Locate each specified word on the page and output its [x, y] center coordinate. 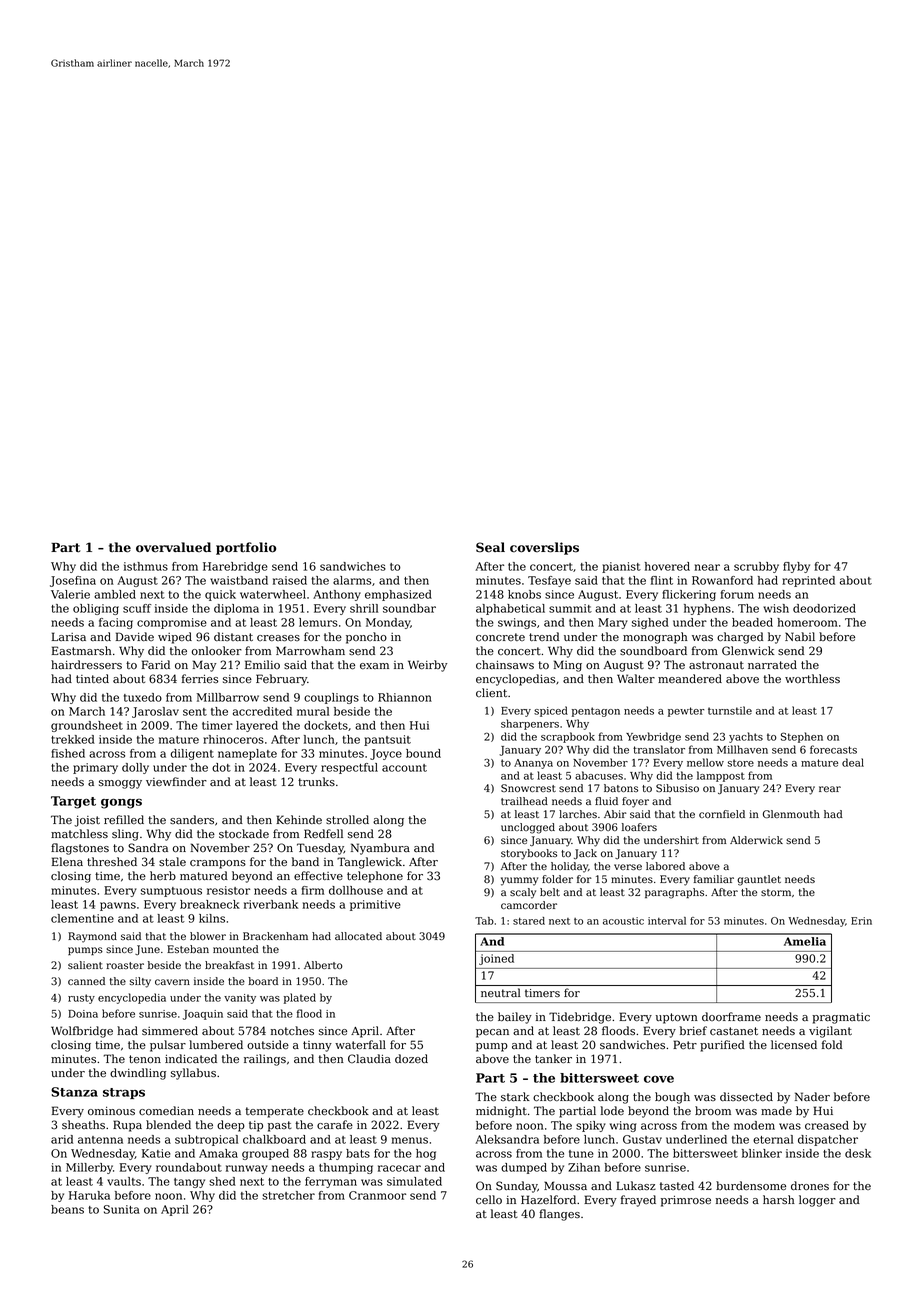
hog [426, 1154]
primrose [686, 1201]
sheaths [83, 1124]
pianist [621, 567]
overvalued [173, 547]
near [707, 567]
